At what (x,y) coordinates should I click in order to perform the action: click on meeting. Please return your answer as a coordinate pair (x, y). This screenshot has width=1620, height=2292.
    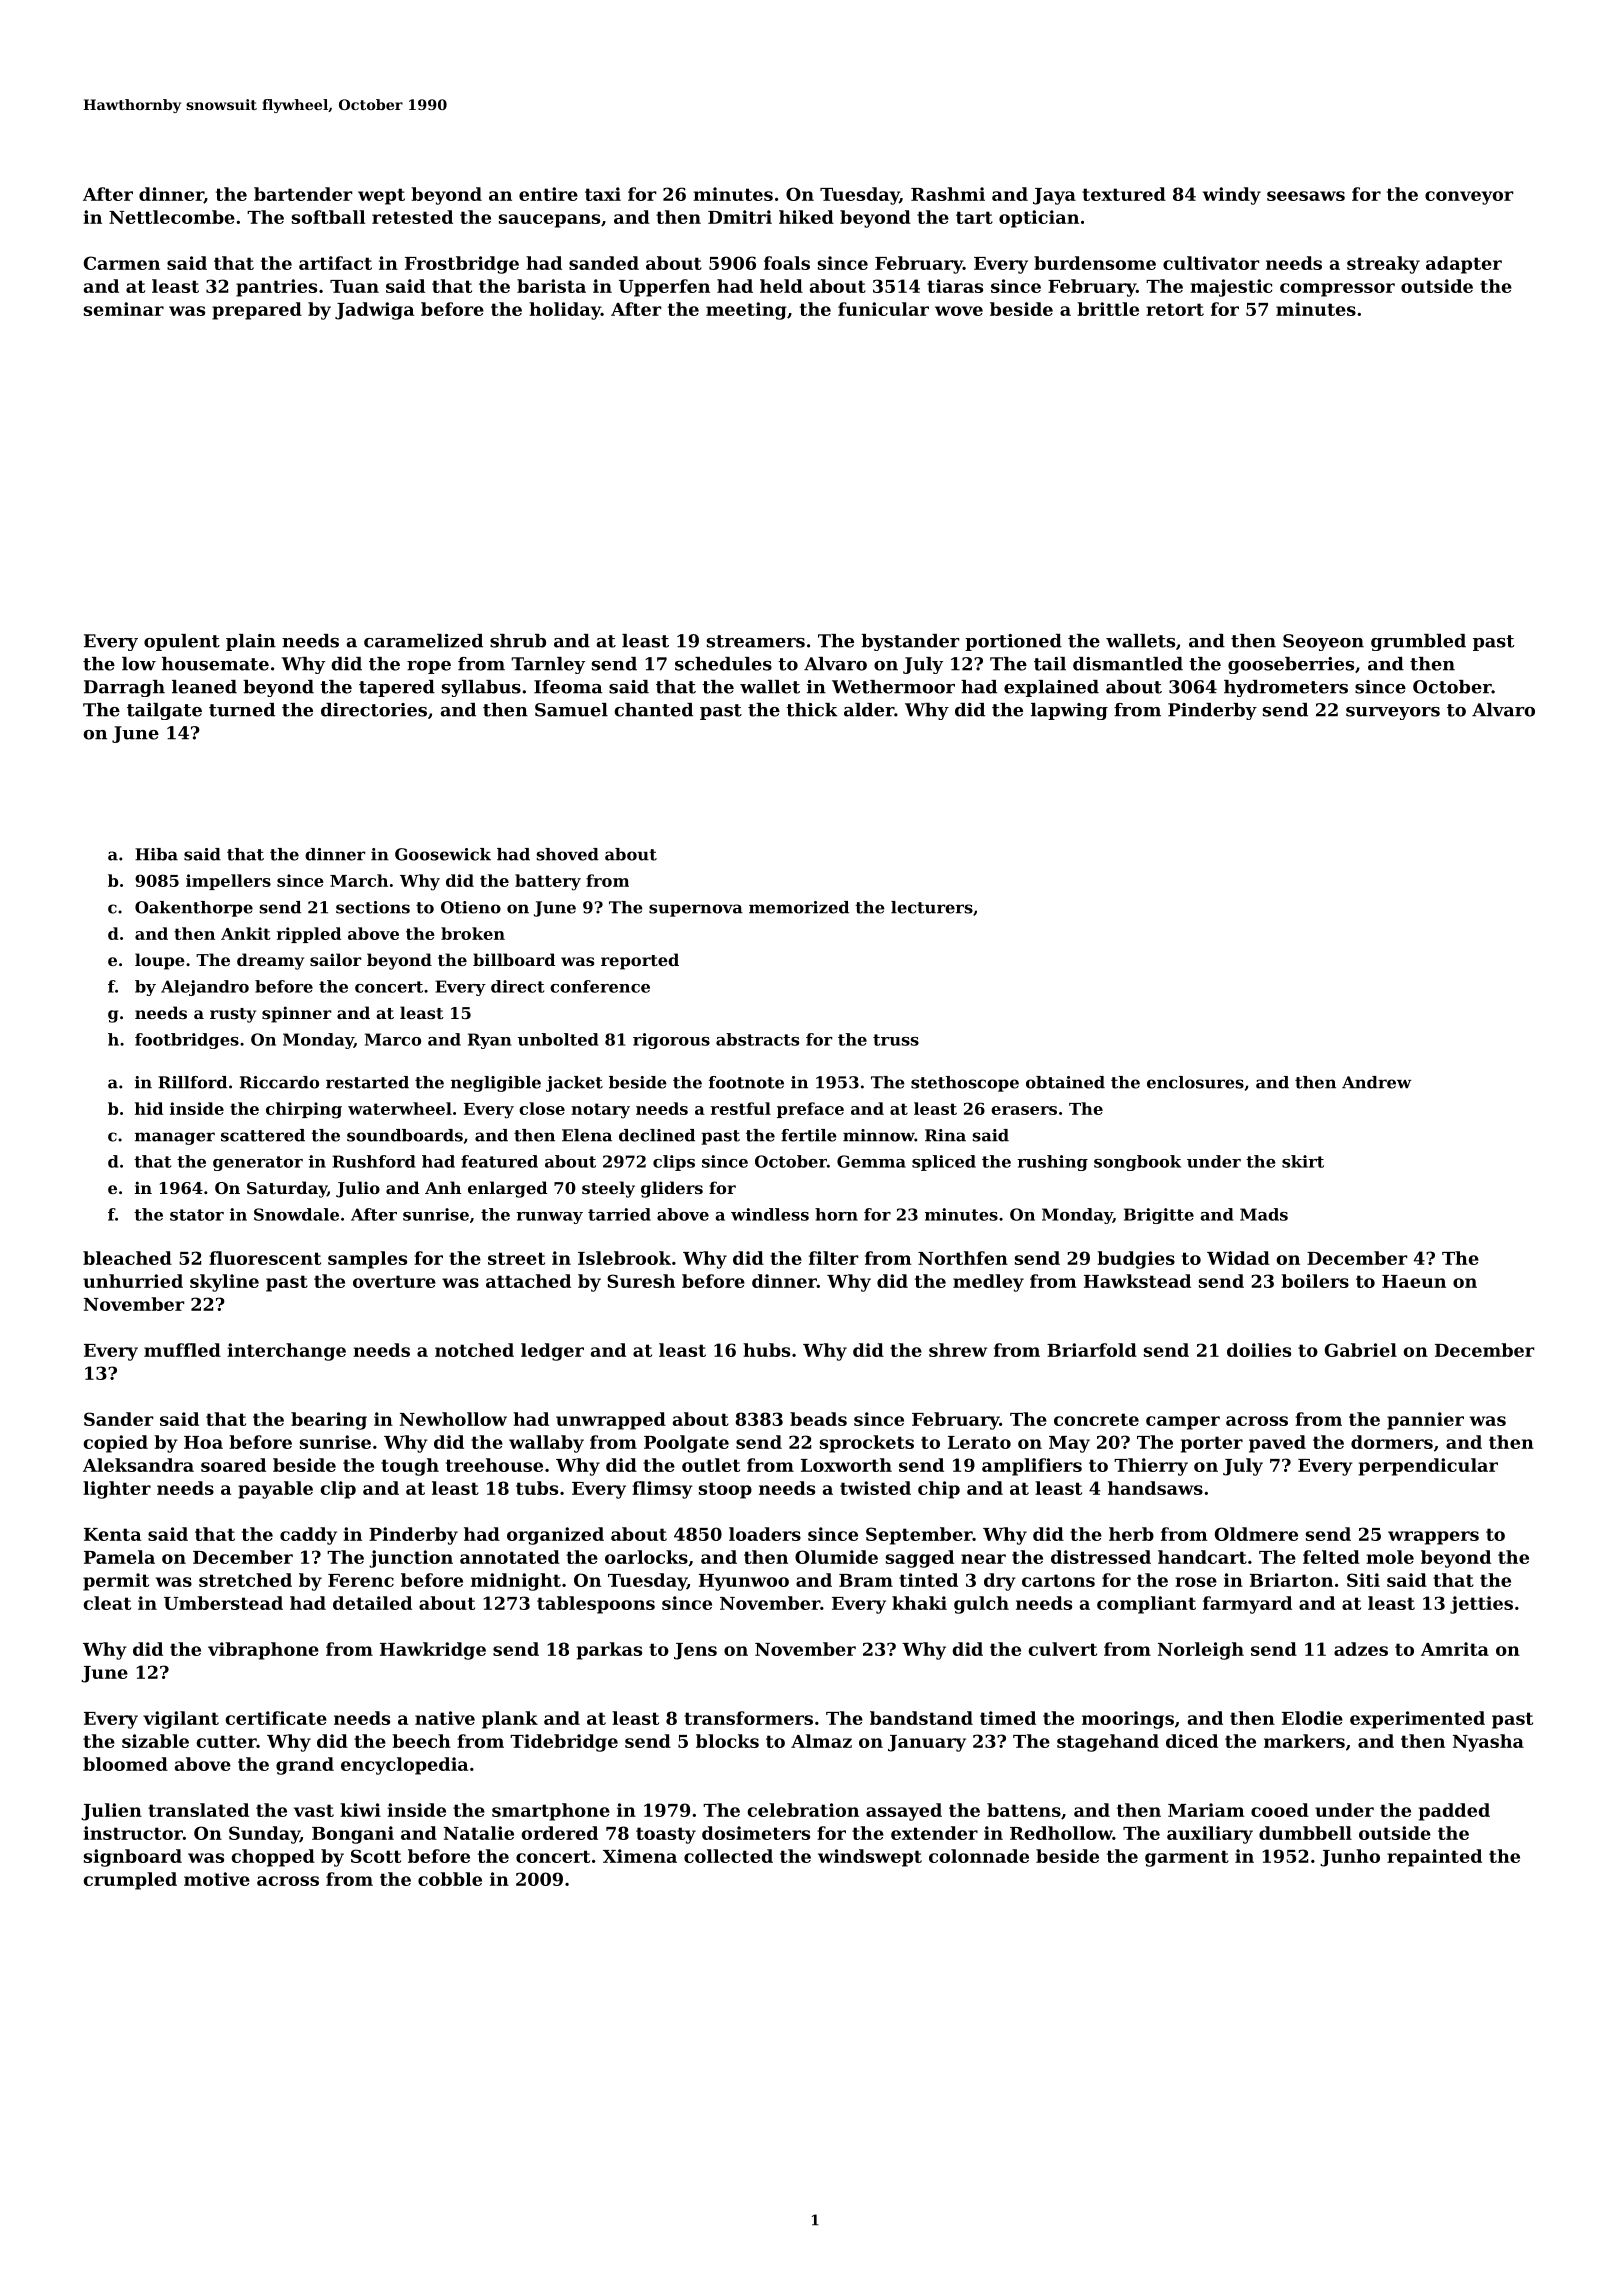
    Looking at the image, I should click on (746, 311).
